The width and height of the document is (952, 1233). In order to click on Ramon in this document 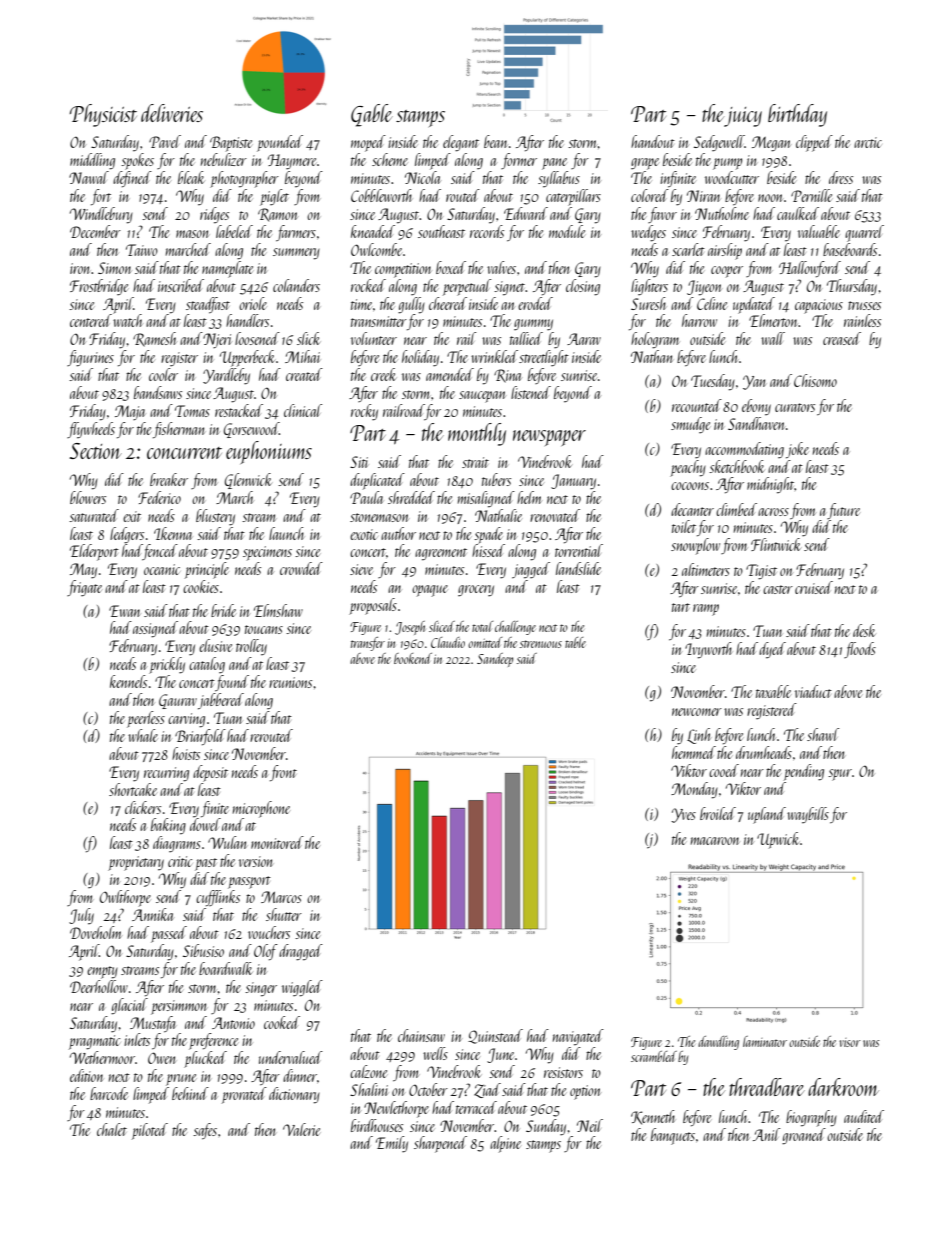, I will do `click(278, 215)`.
